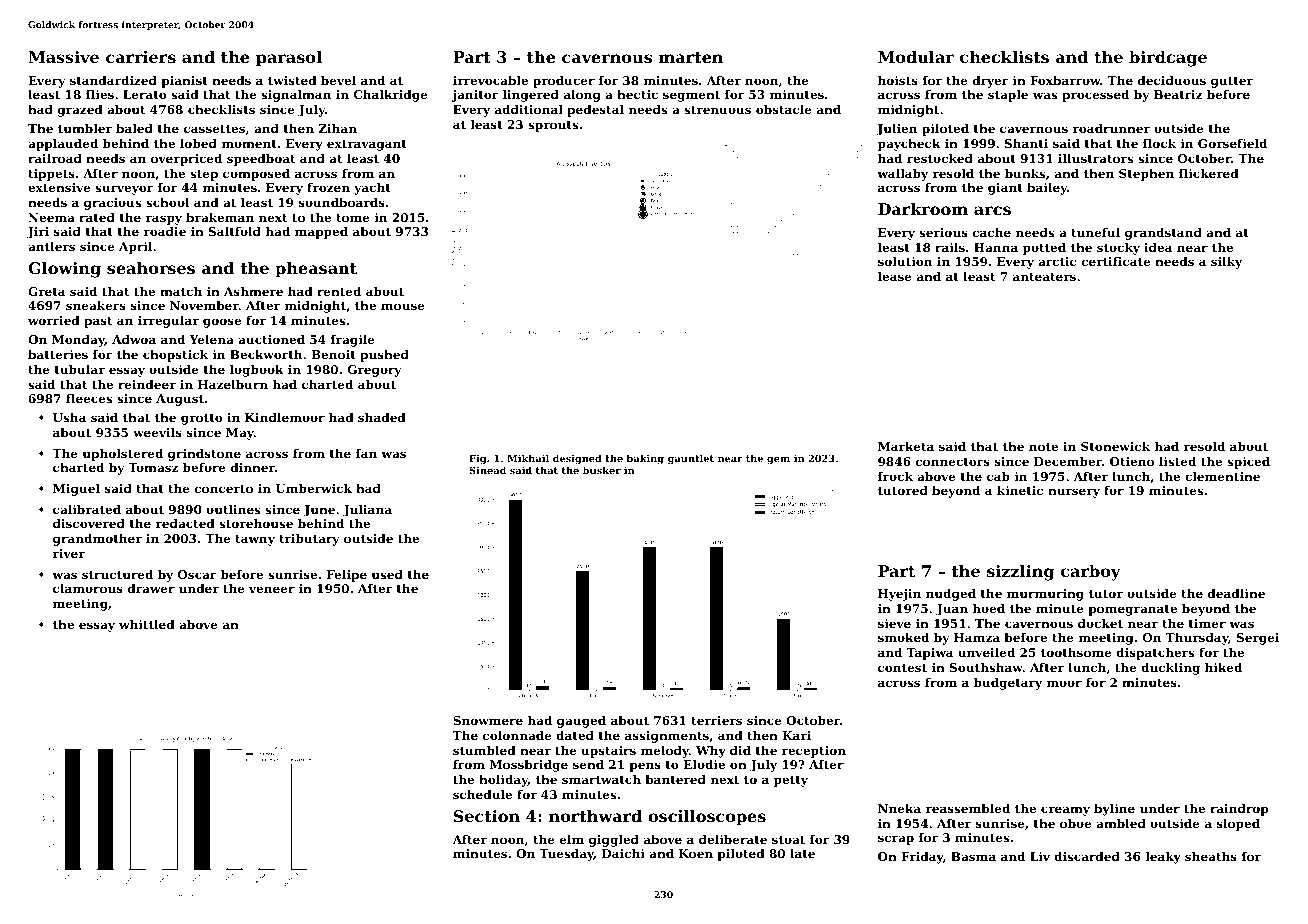 The height and width of the document is (924, 1308). I want to click on sizzling, so click(1020, 573).
